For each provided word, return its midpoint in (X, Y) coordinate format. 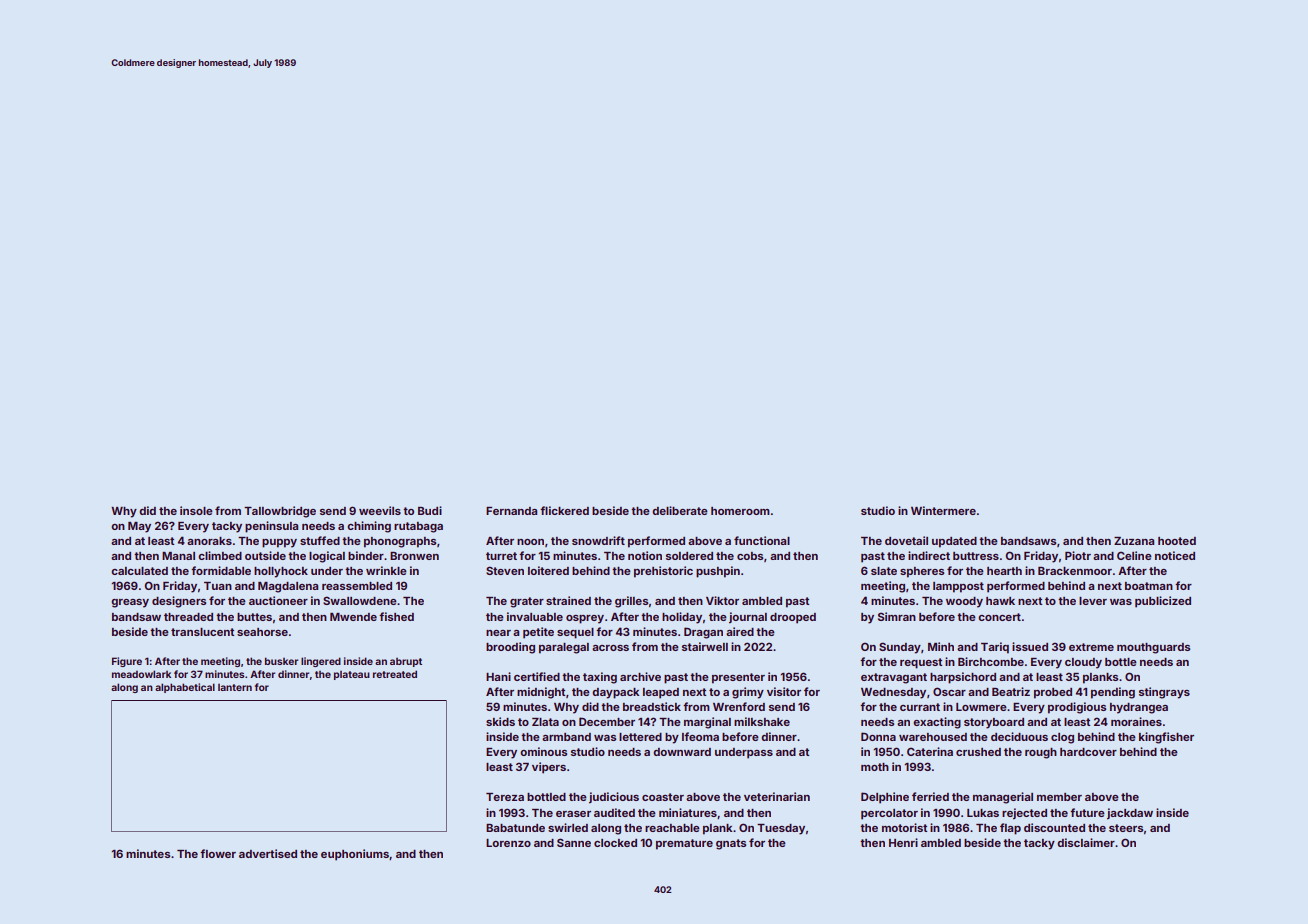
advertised (268, 853)
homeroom (740, 511)
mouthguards (1153, 648)
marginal (707, 723)
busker (281, 661)
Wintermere (943, 510)
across (610, 648)
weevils (380, 510)
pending (1113, 693)
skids (500, 721)
